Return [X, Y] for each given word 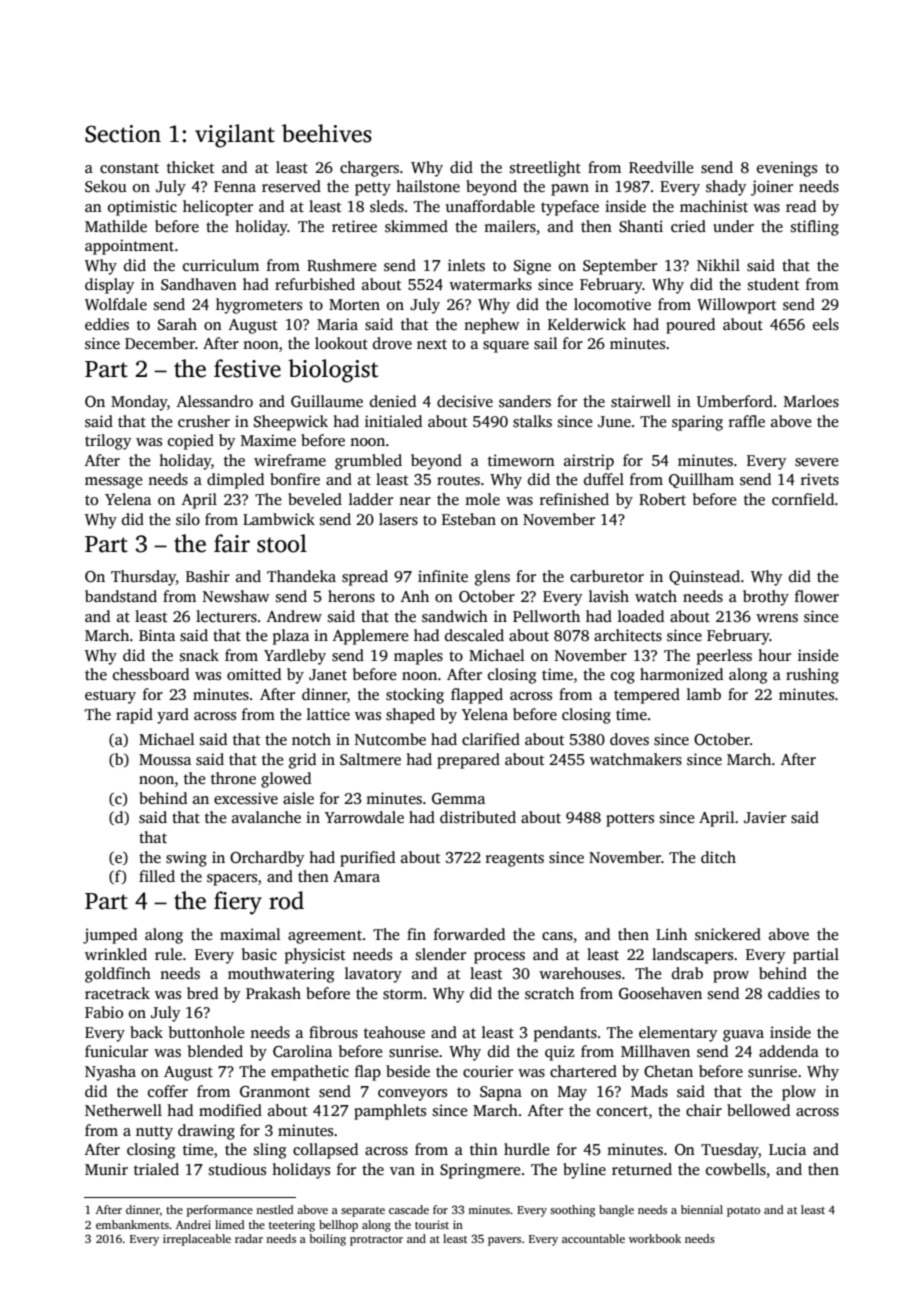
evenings [787, 169]
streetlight [545, 169]
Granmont [275, 1092]
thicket [191, 167]
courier [488, 1071]
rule [168, 954]
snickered [728, 934]
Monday [139, 403]
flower [817, 596]
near [415, 501]
